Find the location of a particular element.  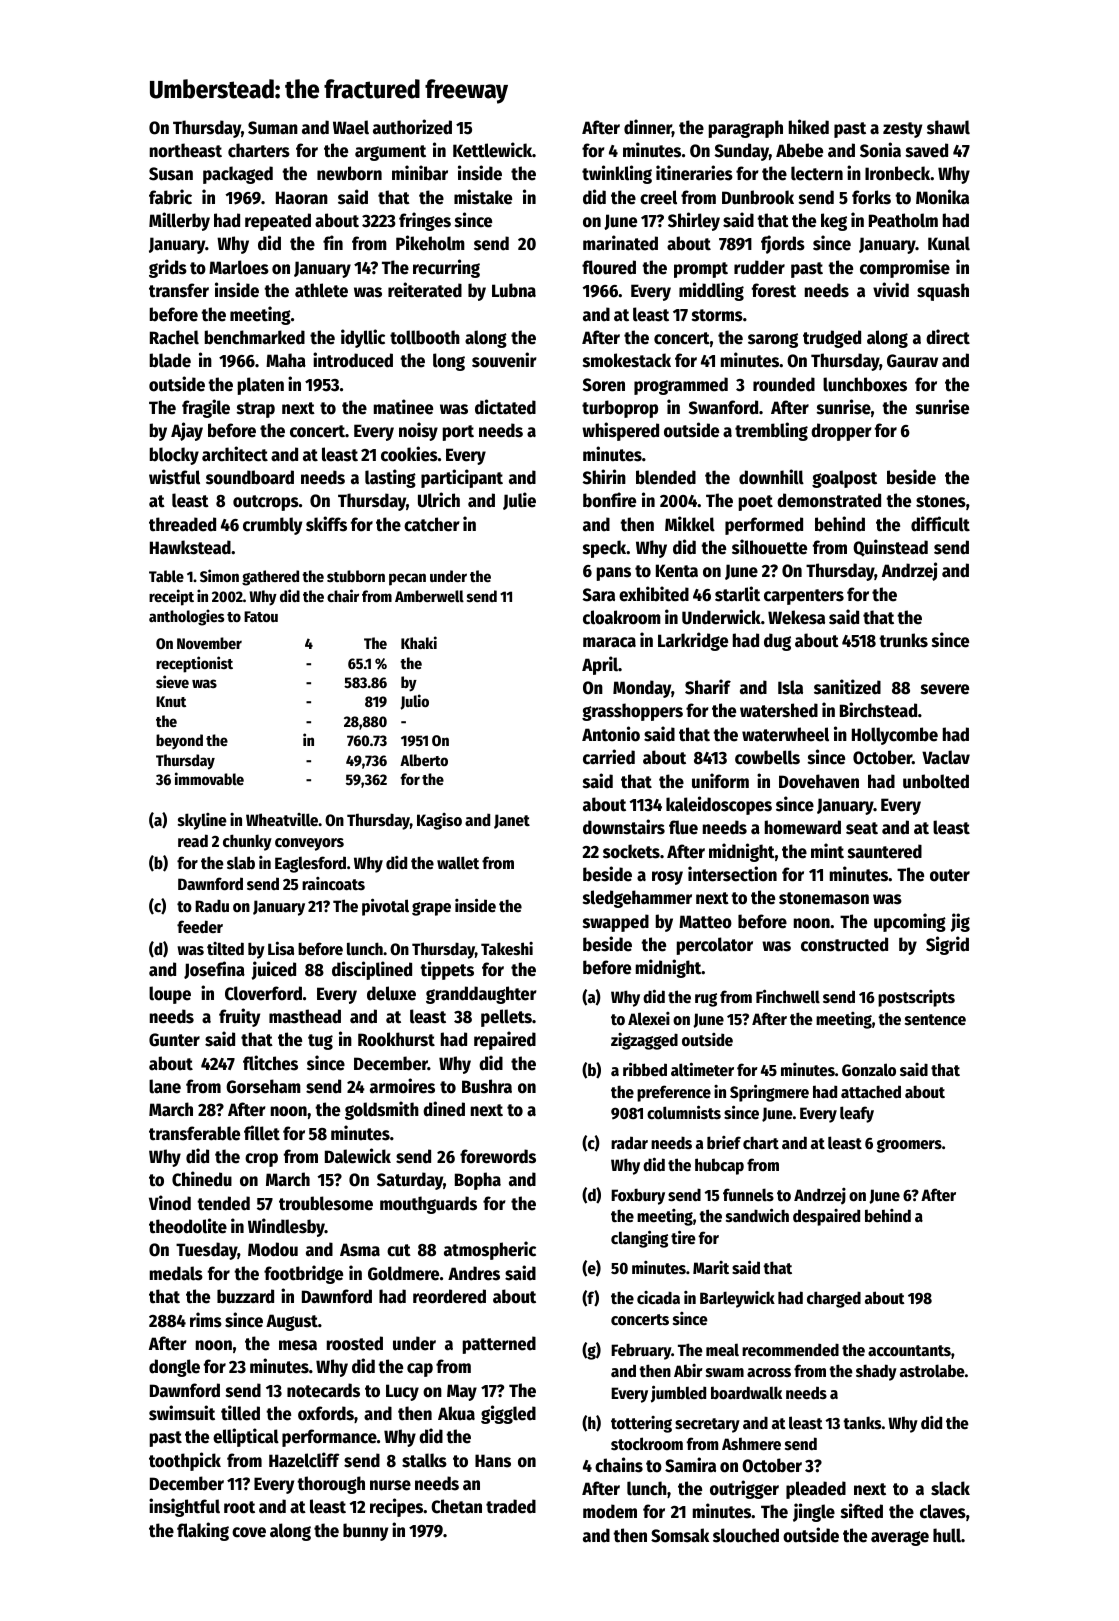

zesty is located at coordinates (902, 130).
